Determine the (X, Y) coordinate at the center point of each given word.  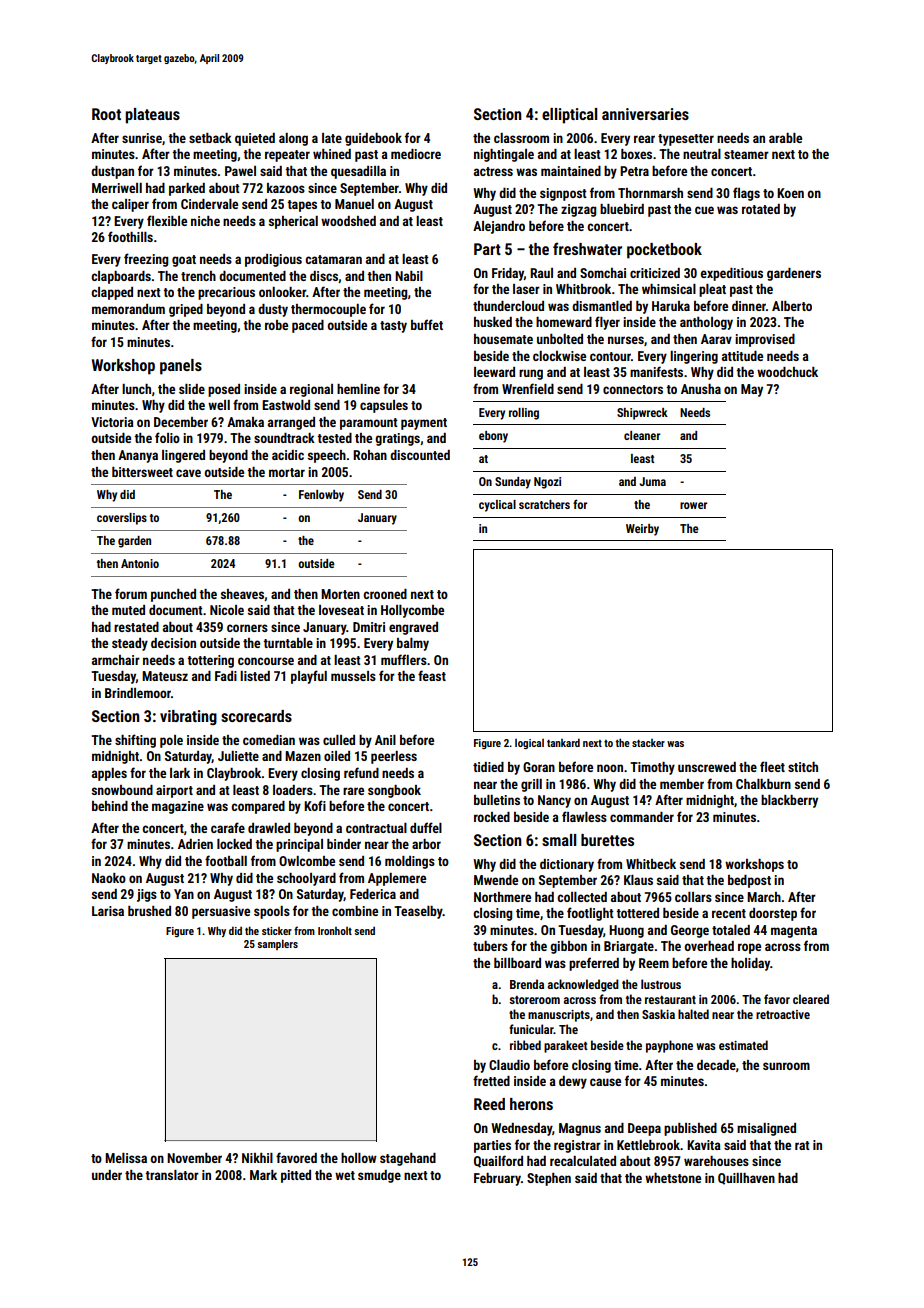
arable (785, 138)
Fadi (226, 676)
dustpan (112, 172)
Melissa (126, 1158)
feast (432, 675)
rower (693, 505)
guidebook (373, 139)
